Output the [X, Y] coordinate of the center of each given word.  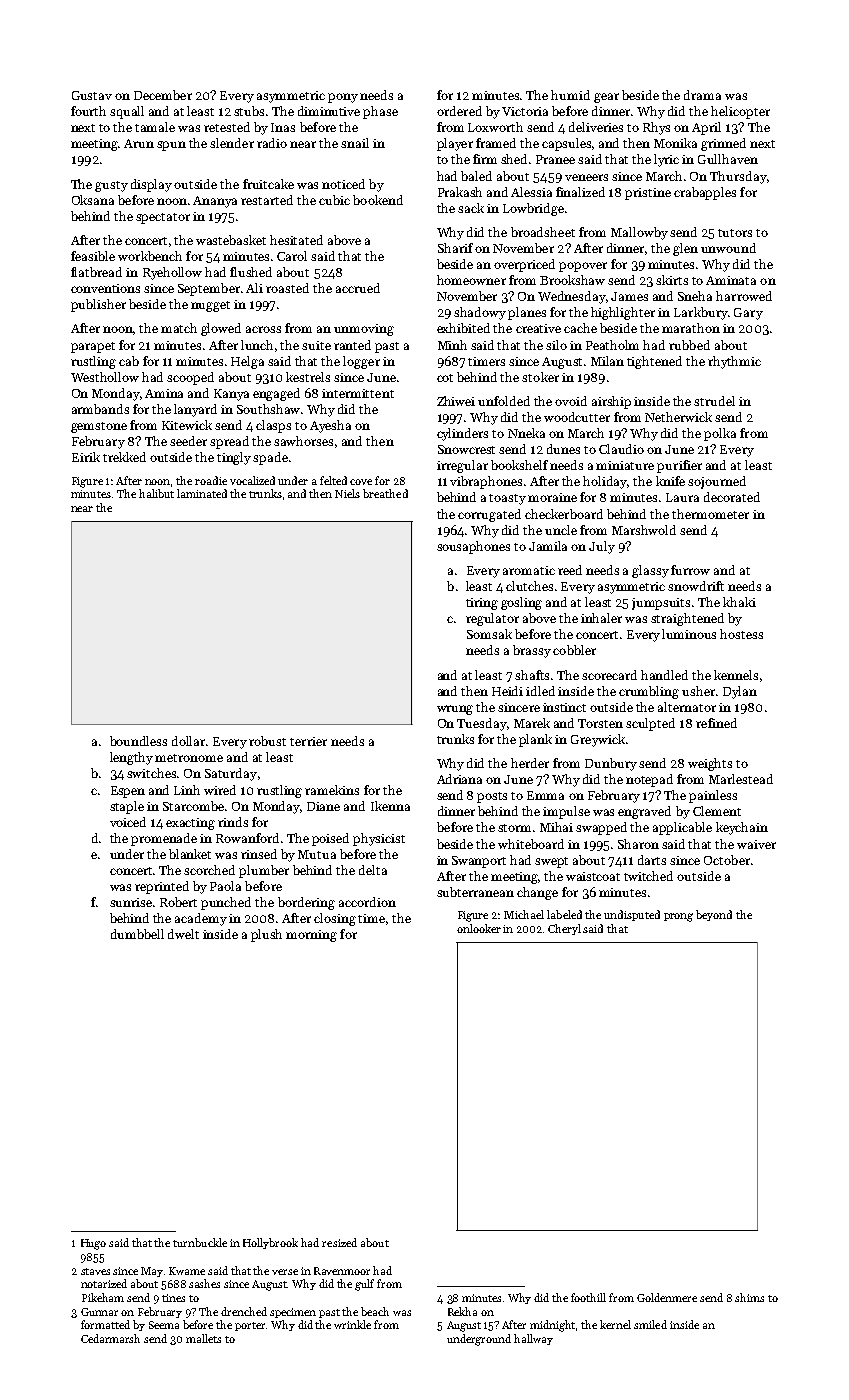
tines [173, 1298]
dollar [189, 741]
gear [606, 98]
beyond [714, 915]
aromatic [529, 570]
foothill [588, 1297]
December [163, 95]
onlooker [479, 928]
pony [343, 98]
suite [316, 345]
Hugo [93, 1244]
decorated [732, 497]
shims [749, 1297]
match [179, 328]
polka [720, 434]
